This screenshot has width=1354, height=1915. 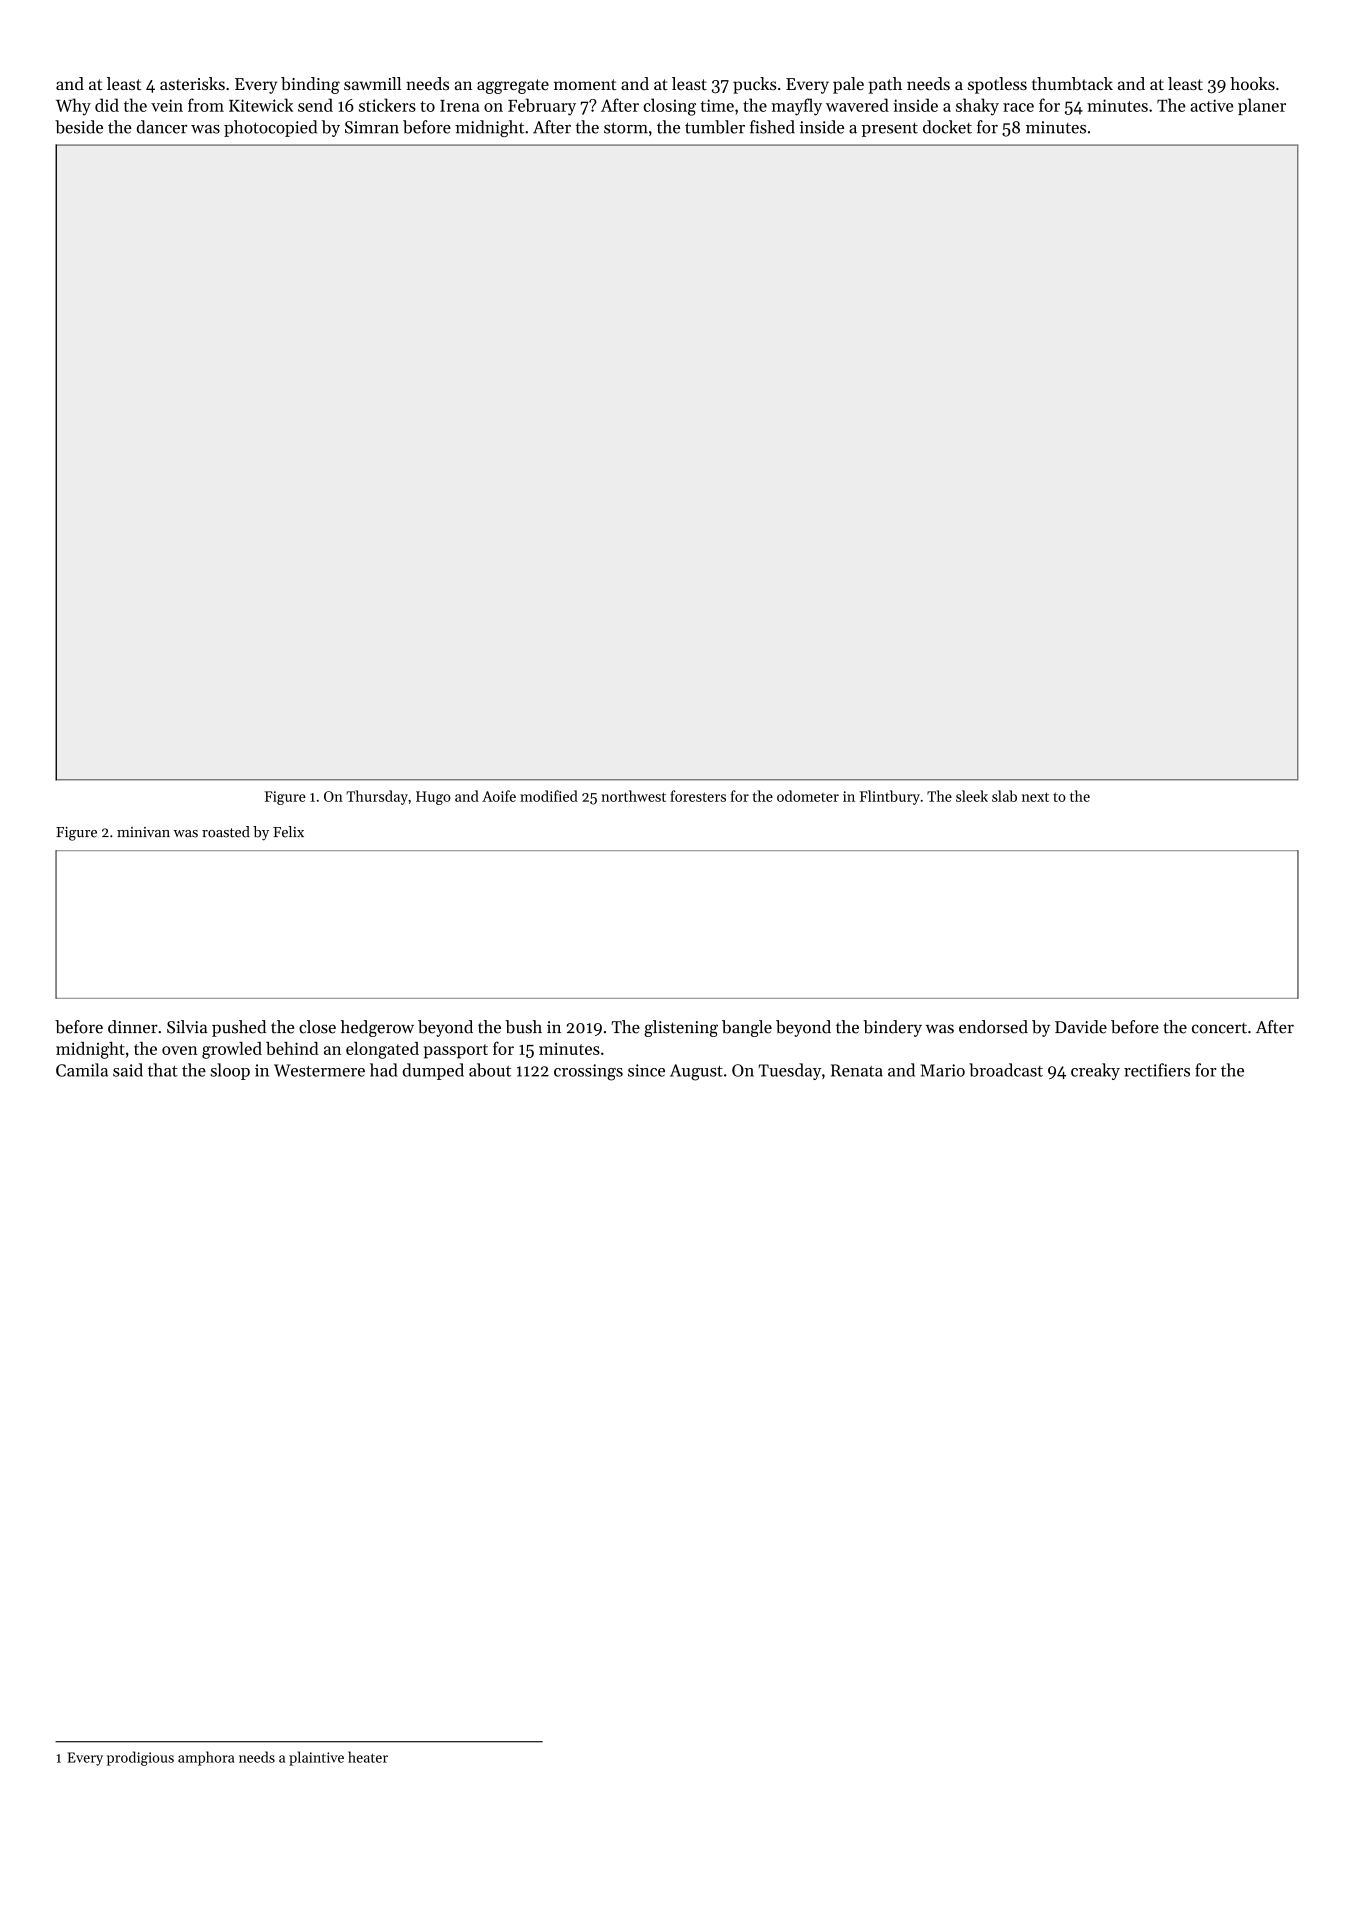 I want to click on Felix, so click(x=288, y=832).
